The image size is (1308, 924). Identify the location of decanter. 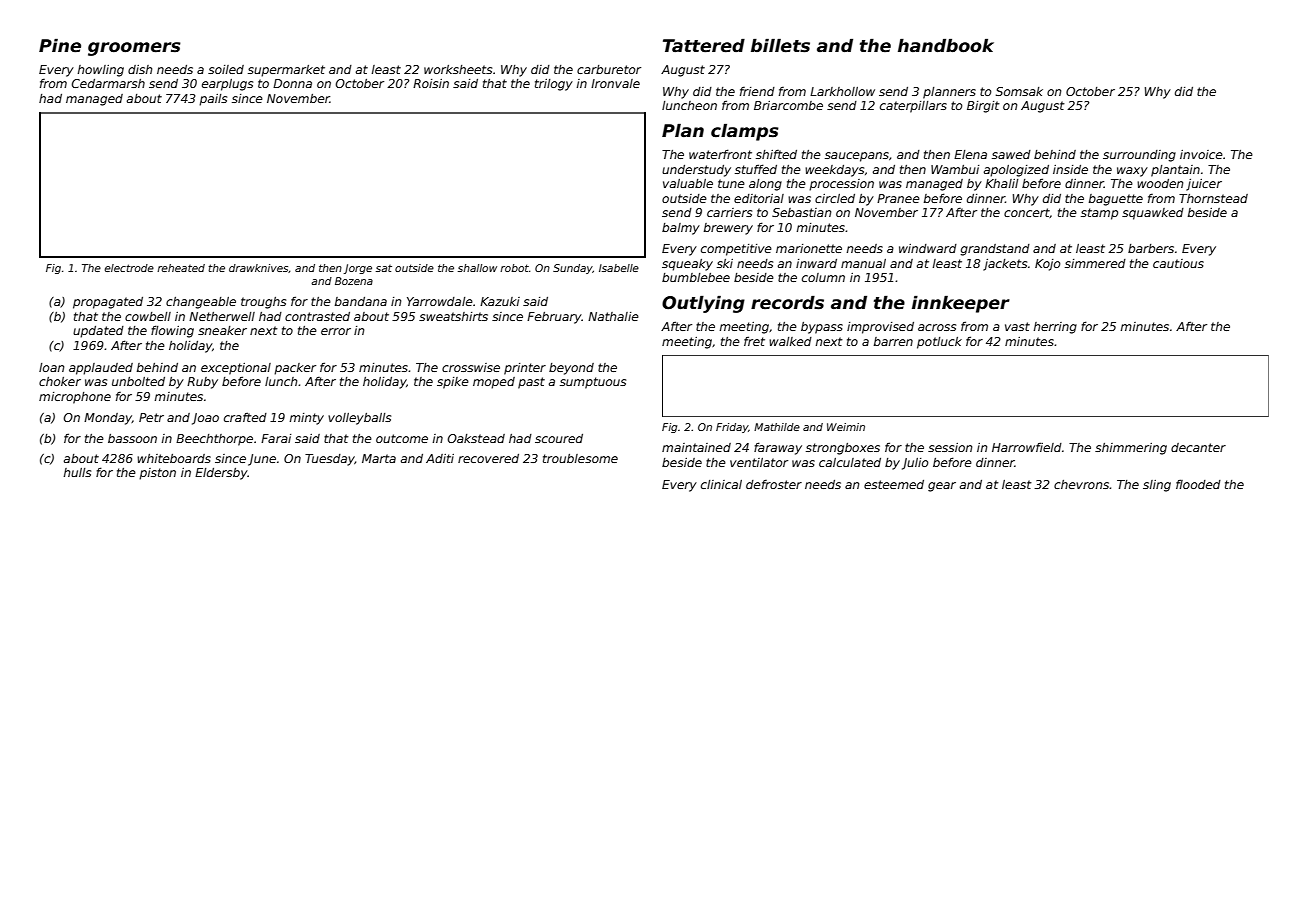
(1198, 447).
